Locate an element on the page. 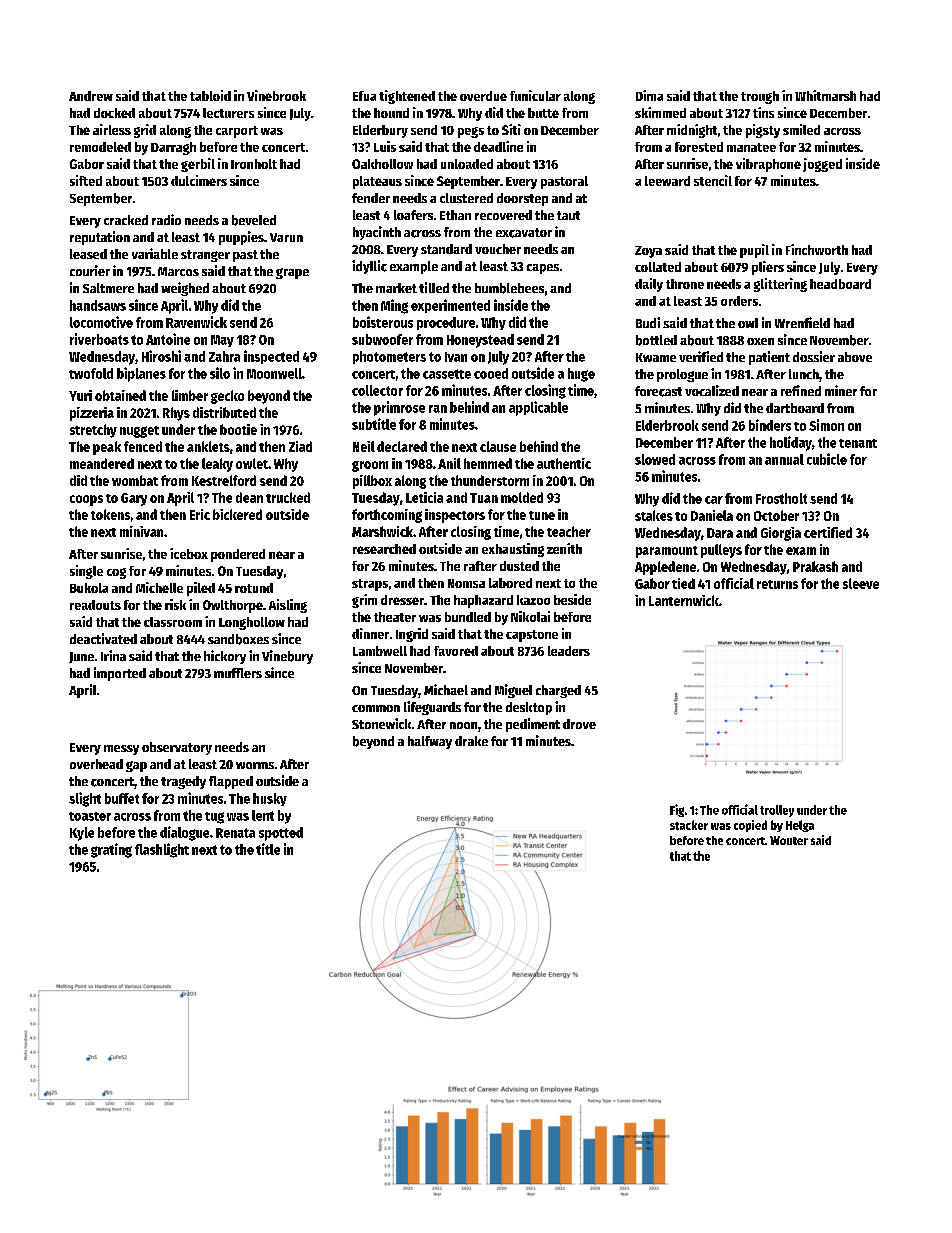 This page has width=952, height=1233. returns is located at coordinates (777, 584).
